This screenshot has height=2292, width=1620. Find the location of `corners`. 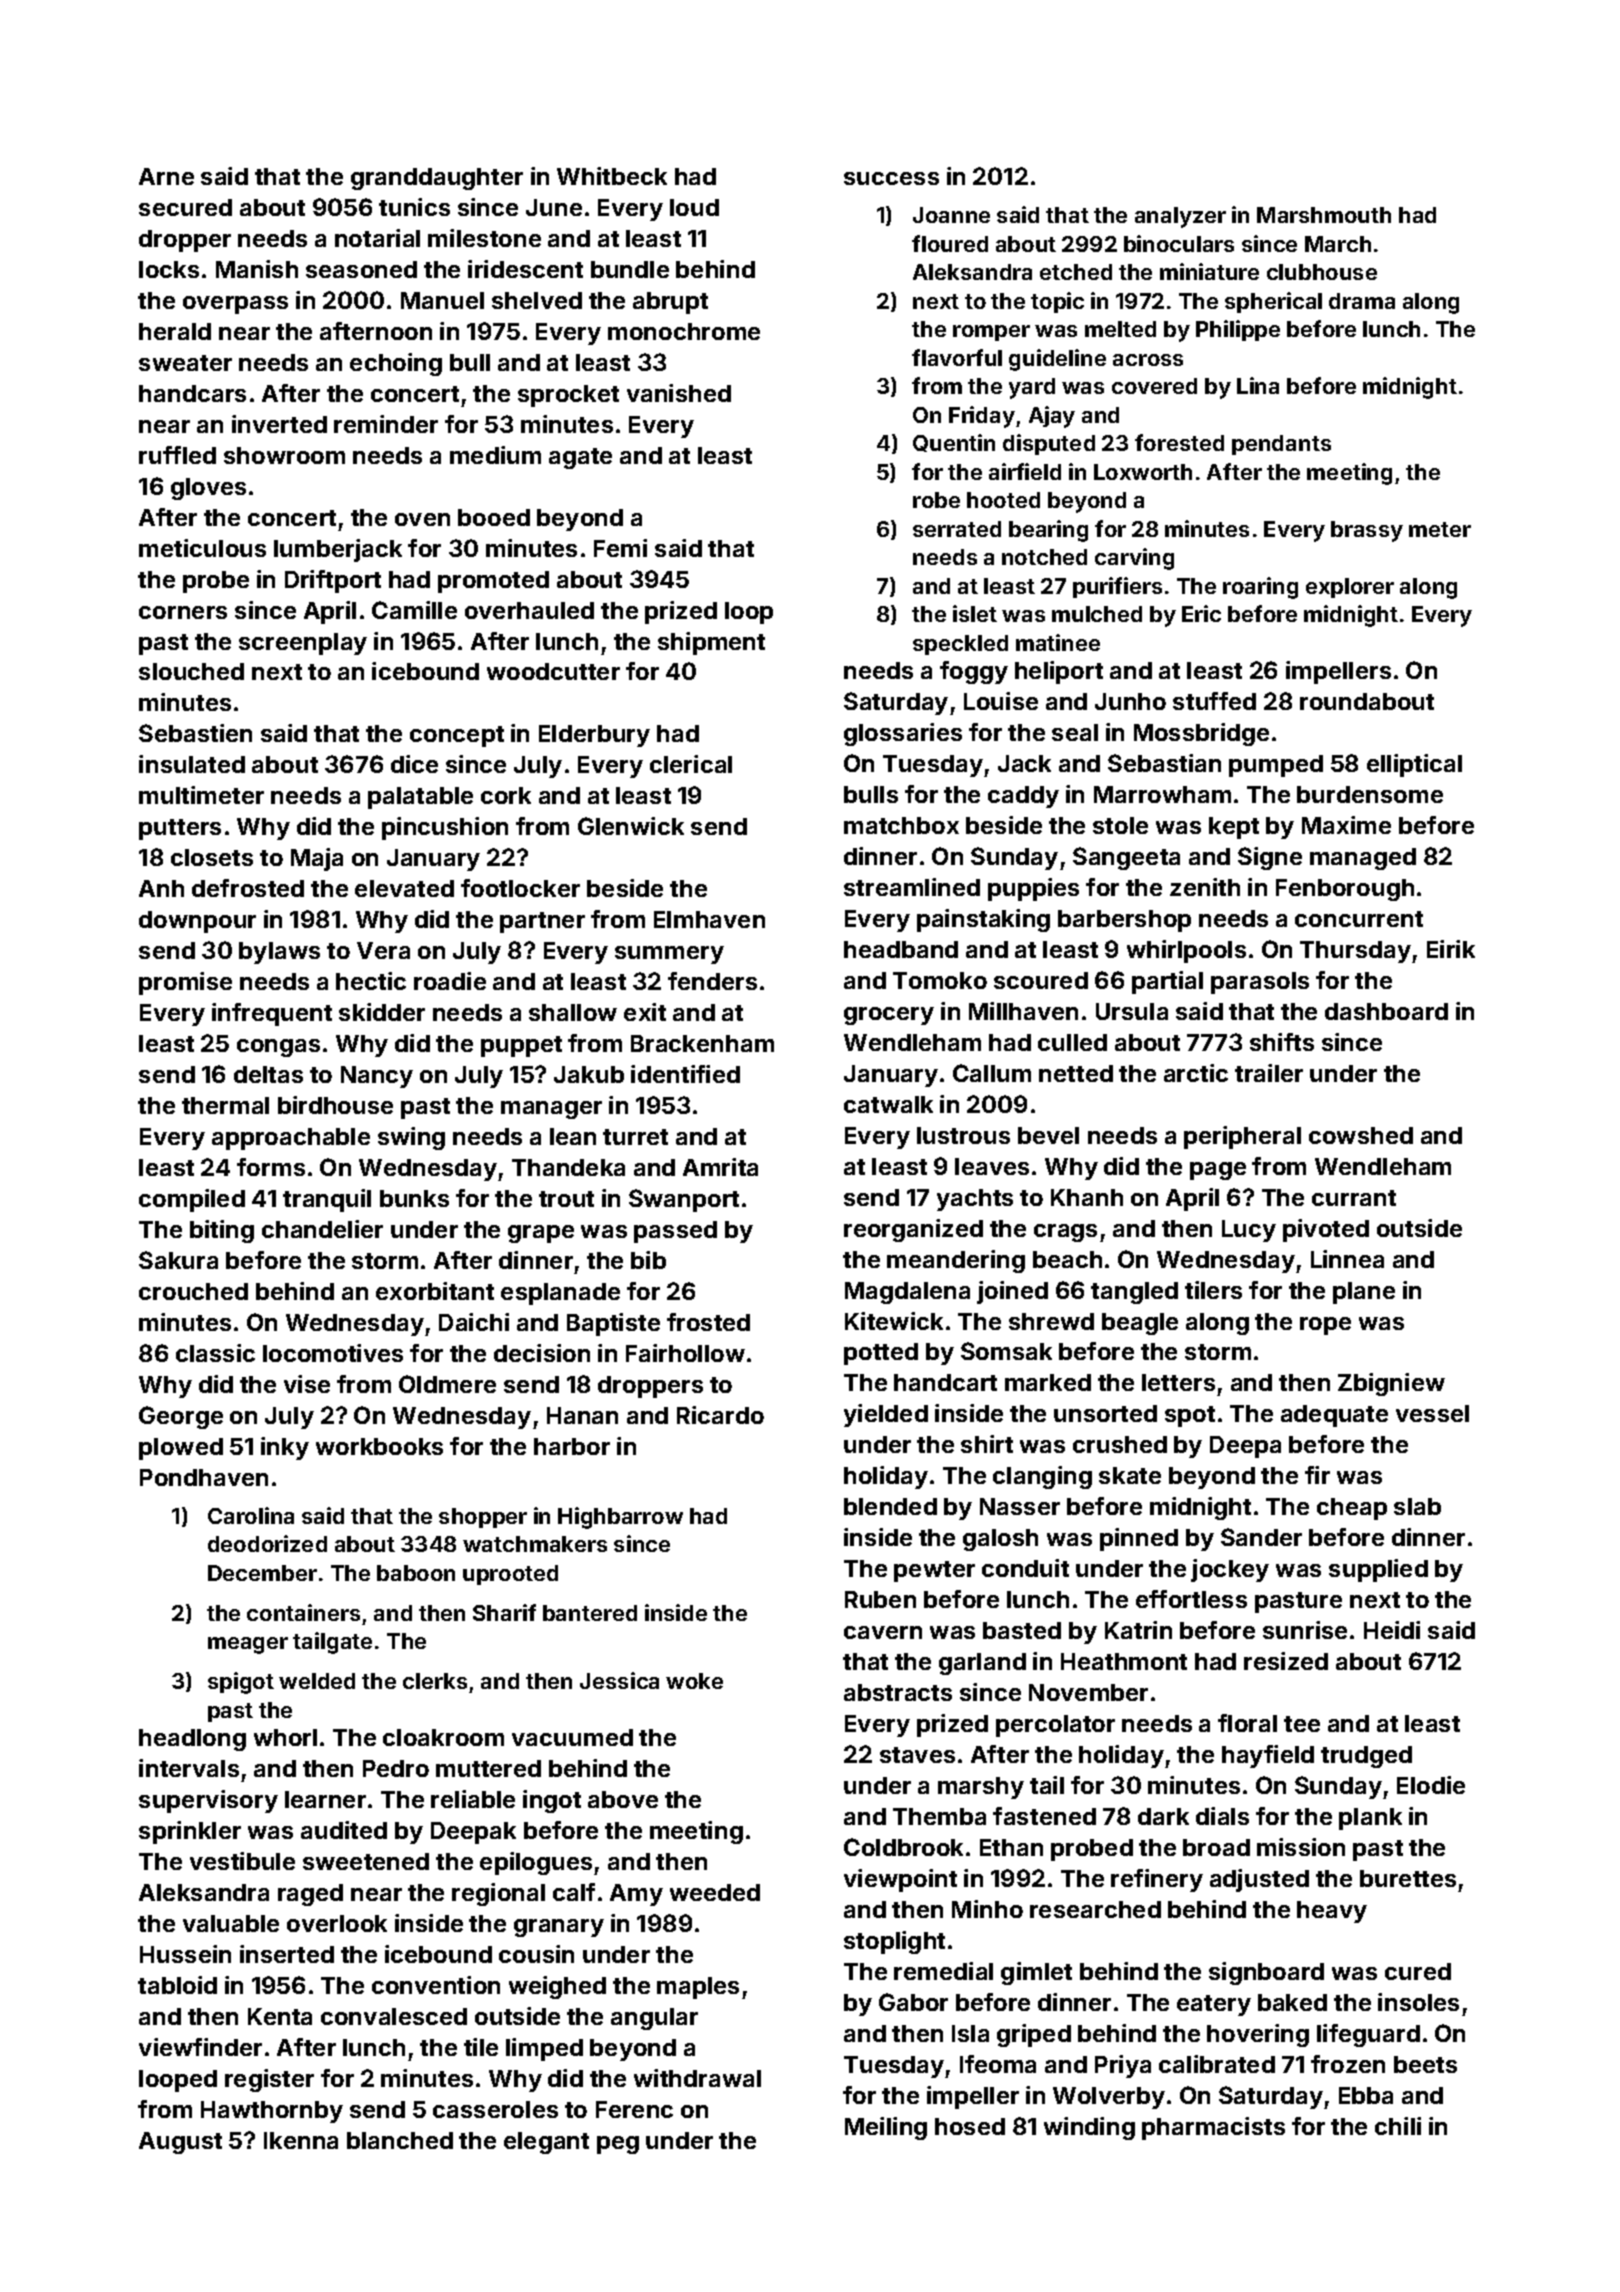

corners is located at coordinates (183, 612).
